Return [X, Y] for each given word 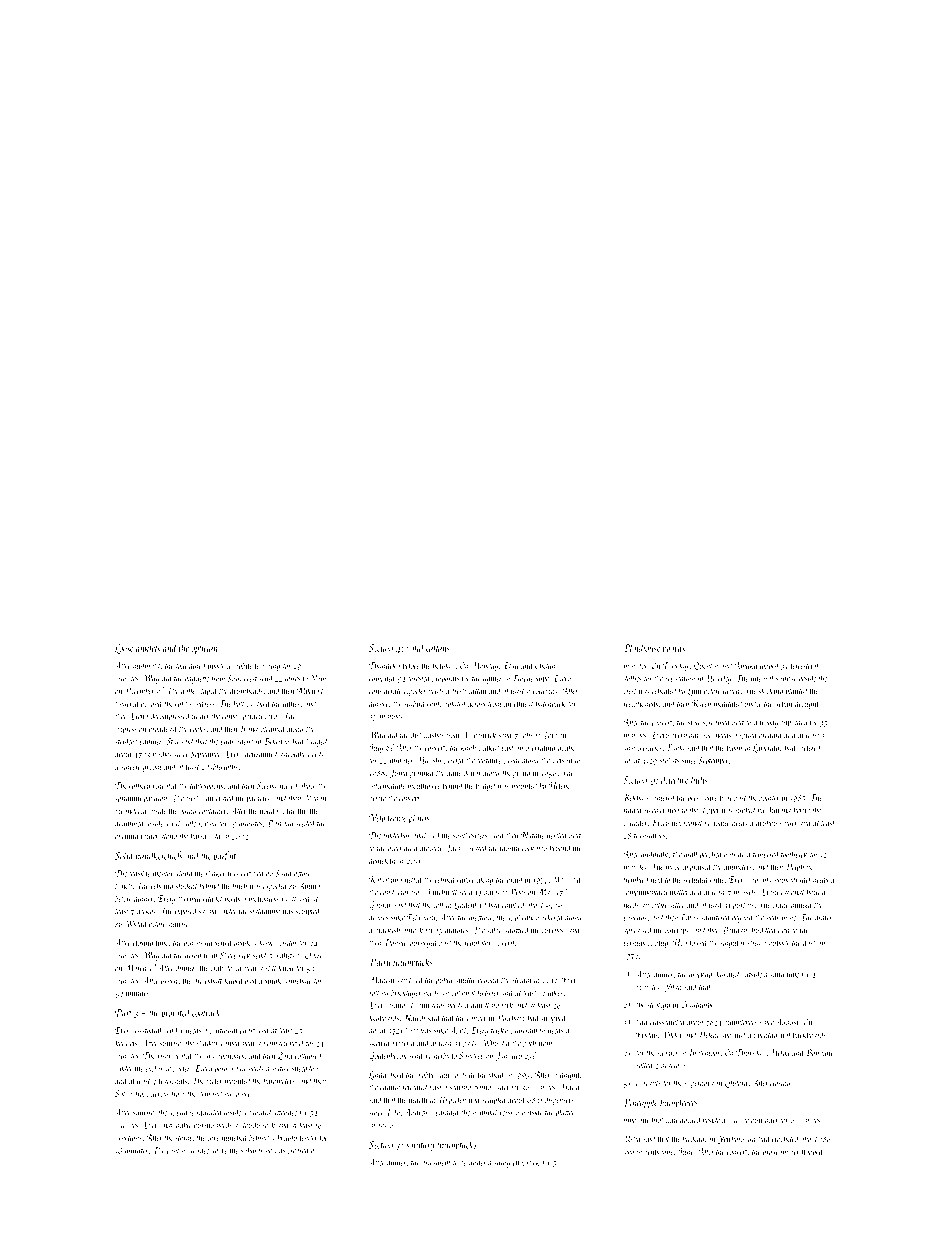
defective [674, 780]
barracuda [205, 836]
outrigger [765, 1121]
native [281, 1068]
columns [545, 691]
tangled [261, 1113]
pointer [769, 799]
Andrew [416, 1112]
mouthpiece [424, 786]
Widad [136, 923]
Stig [173, 742]
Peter [518, 892]
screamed [717, 722]
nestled [557, 835]
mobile [242, 665]
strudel [801, 879]
